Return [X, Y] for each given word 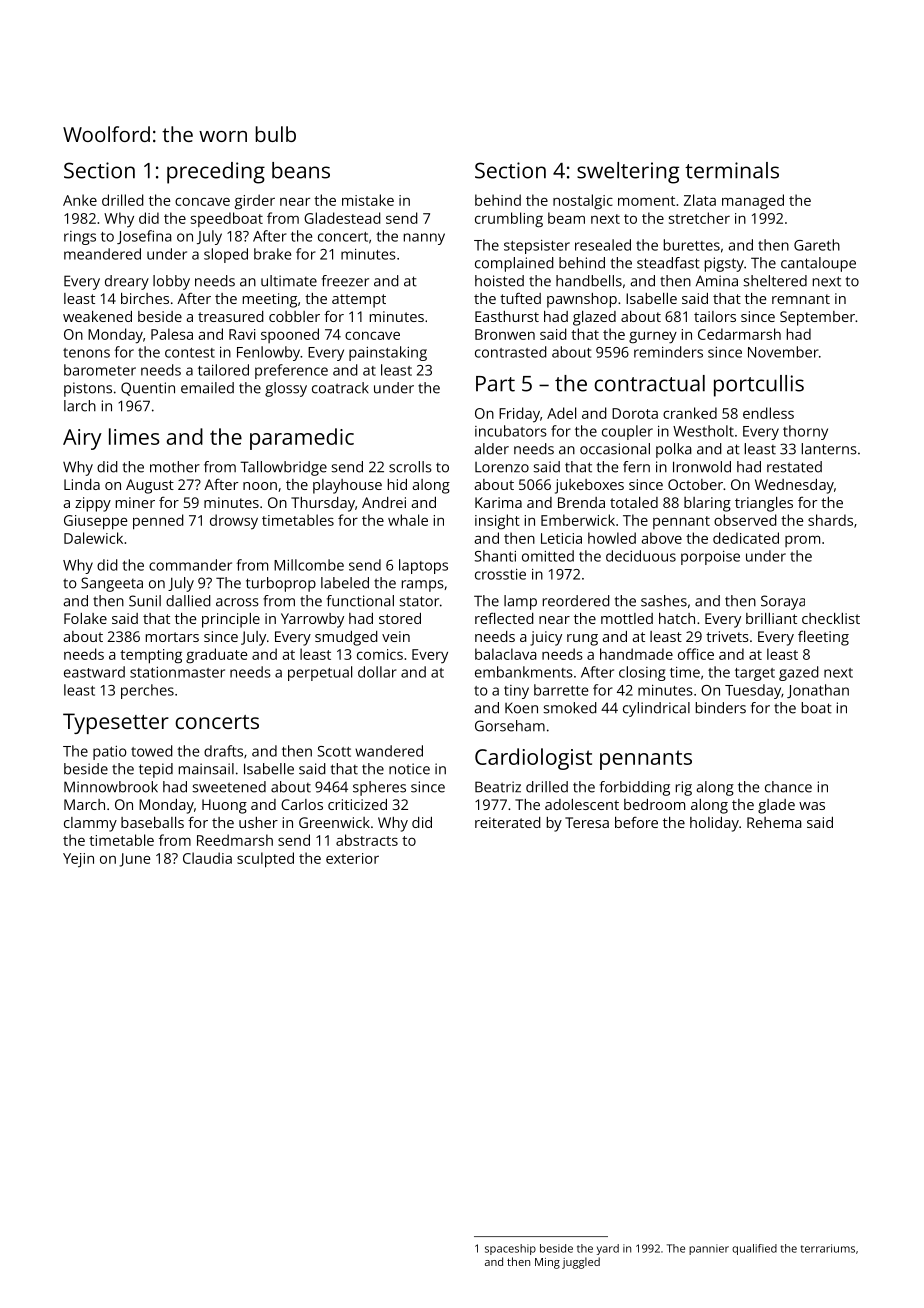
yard [608, 1249]
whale [408, 520]
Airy [82, 439]
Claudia [207, 858]
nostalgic [583, 202]
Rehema [774, 822]
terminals [732, 170]
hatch [677, 618]
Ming [547, 1263]
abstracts [367, 840]
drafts [223, 751]
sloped [226, 255]
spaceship [510, 1249]
